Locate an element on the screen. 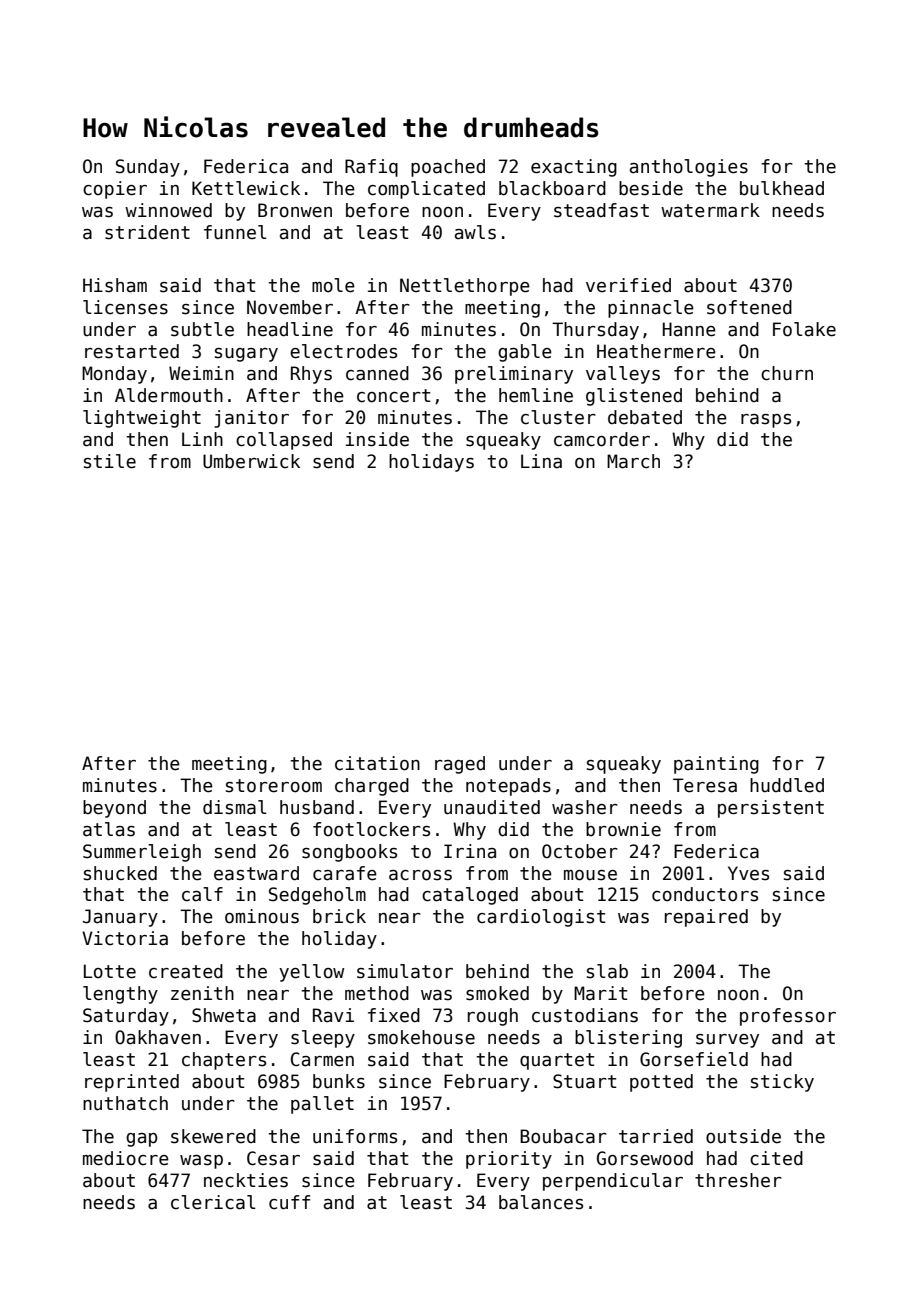 This screenshot has width=924, height=1311. Sunday is located at coordinates (148, 168).
